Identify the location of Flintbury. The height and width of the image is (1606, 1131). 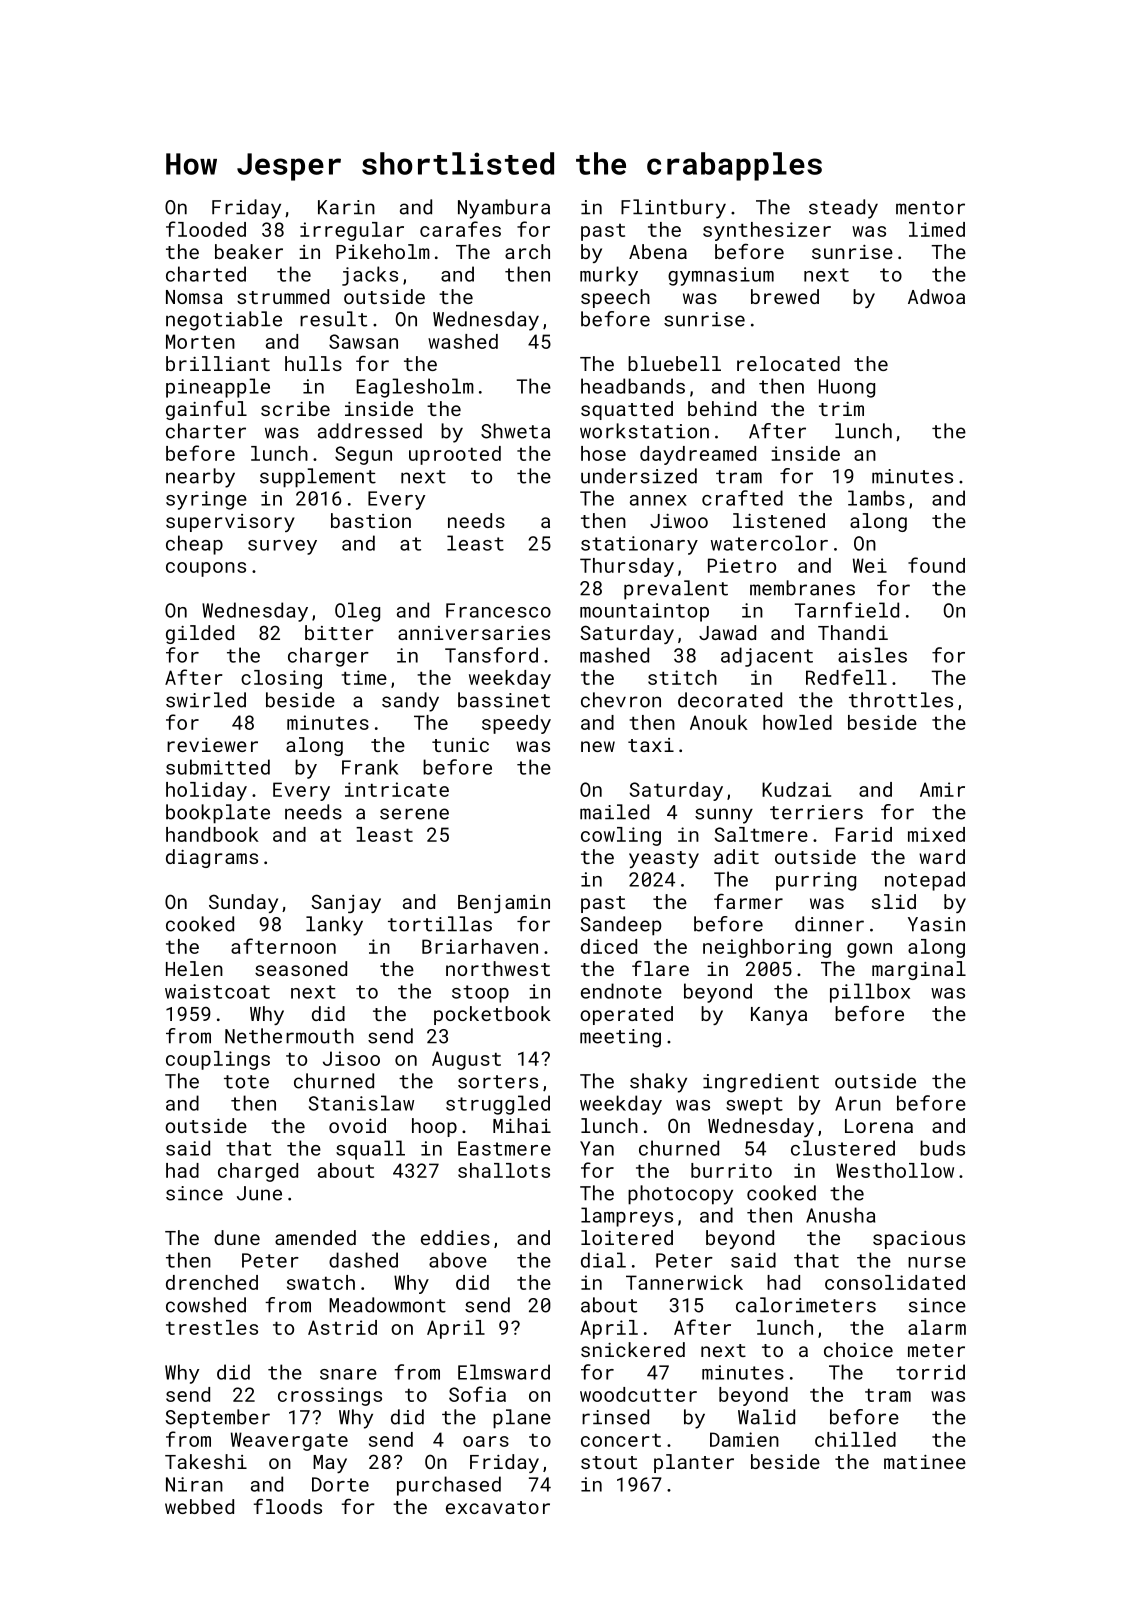
(673, 209).
